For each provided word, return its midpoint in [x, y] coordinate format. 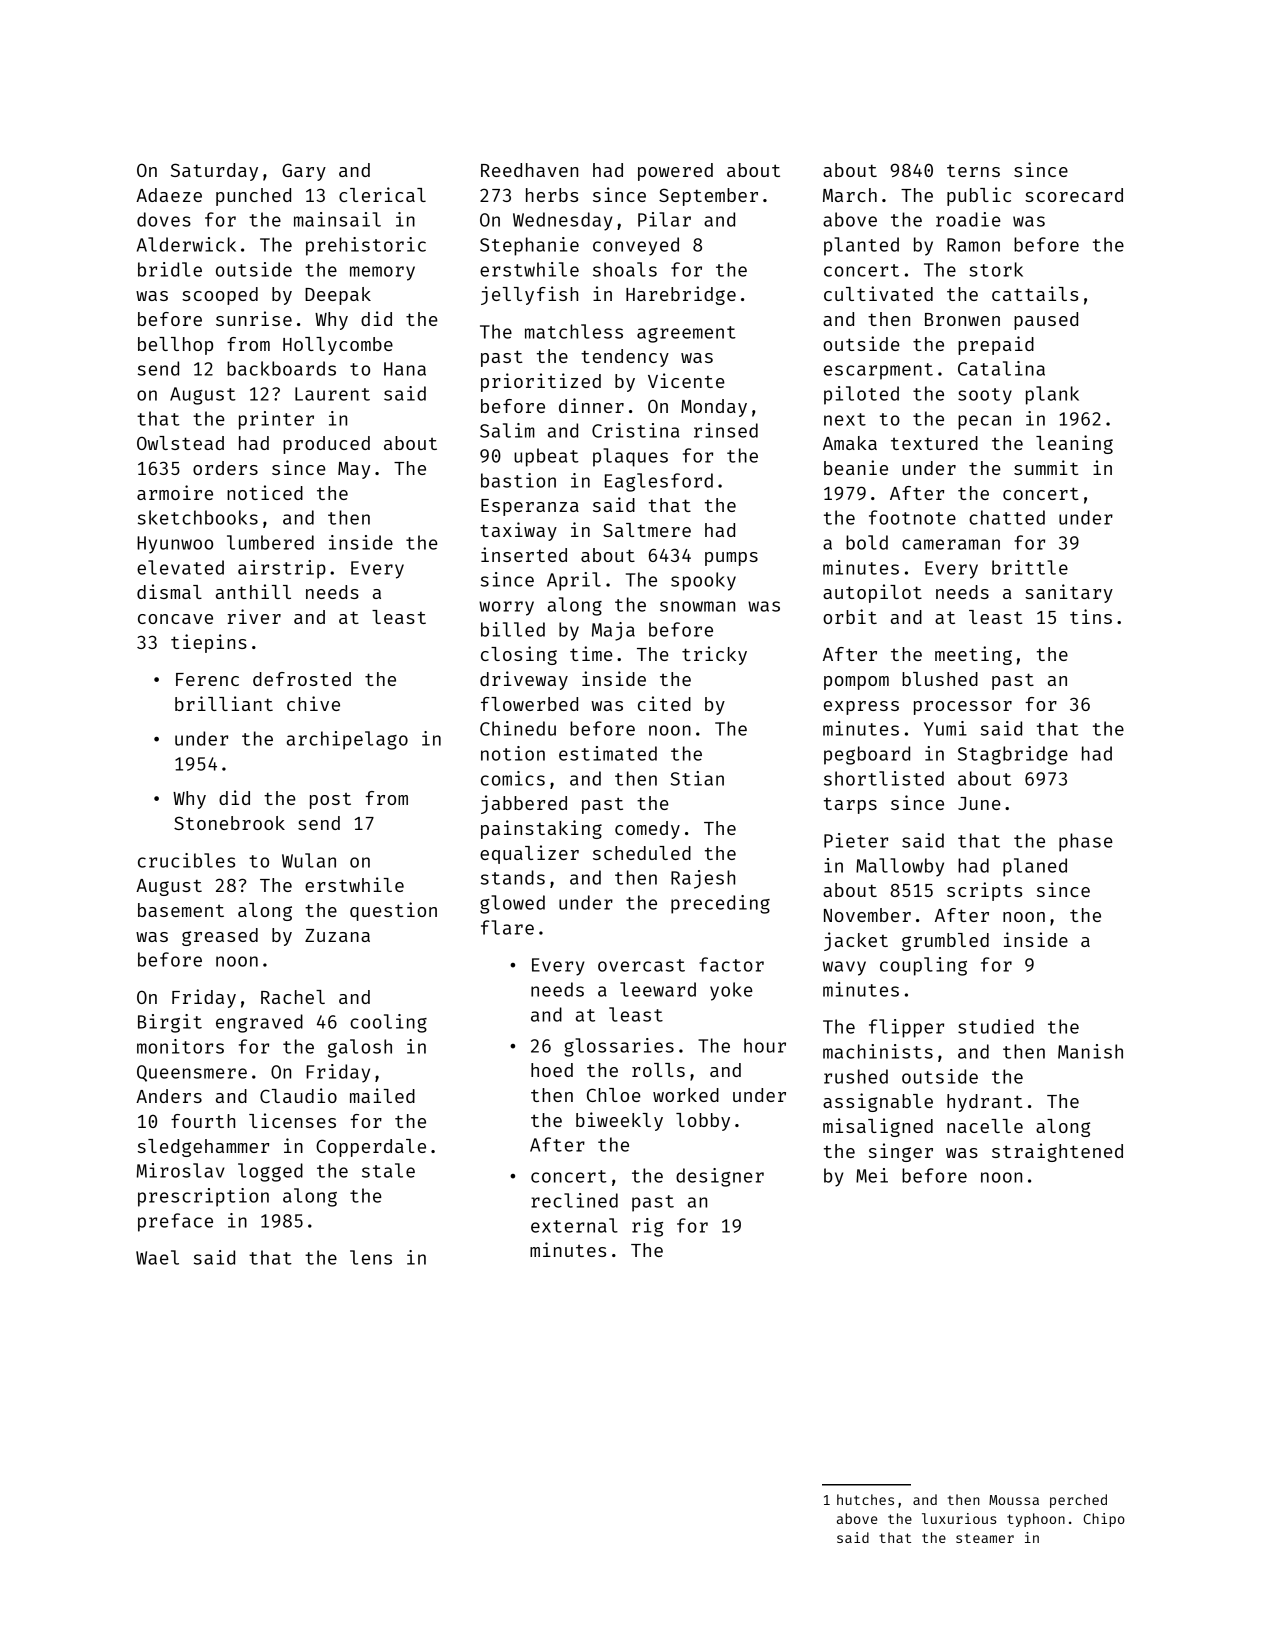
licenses [292, 1120]
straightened [1057, 1152]
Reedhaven [529, 170]
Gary [304, 172]
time [591, 653]
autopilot [872, 593]
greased [220, 937]
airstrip [282, 569]
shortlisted [884, 778]
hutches [865, 1499]
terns [973, 170]
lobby [703, 1122]
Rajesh [703, 879]
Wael [157, 1257]
